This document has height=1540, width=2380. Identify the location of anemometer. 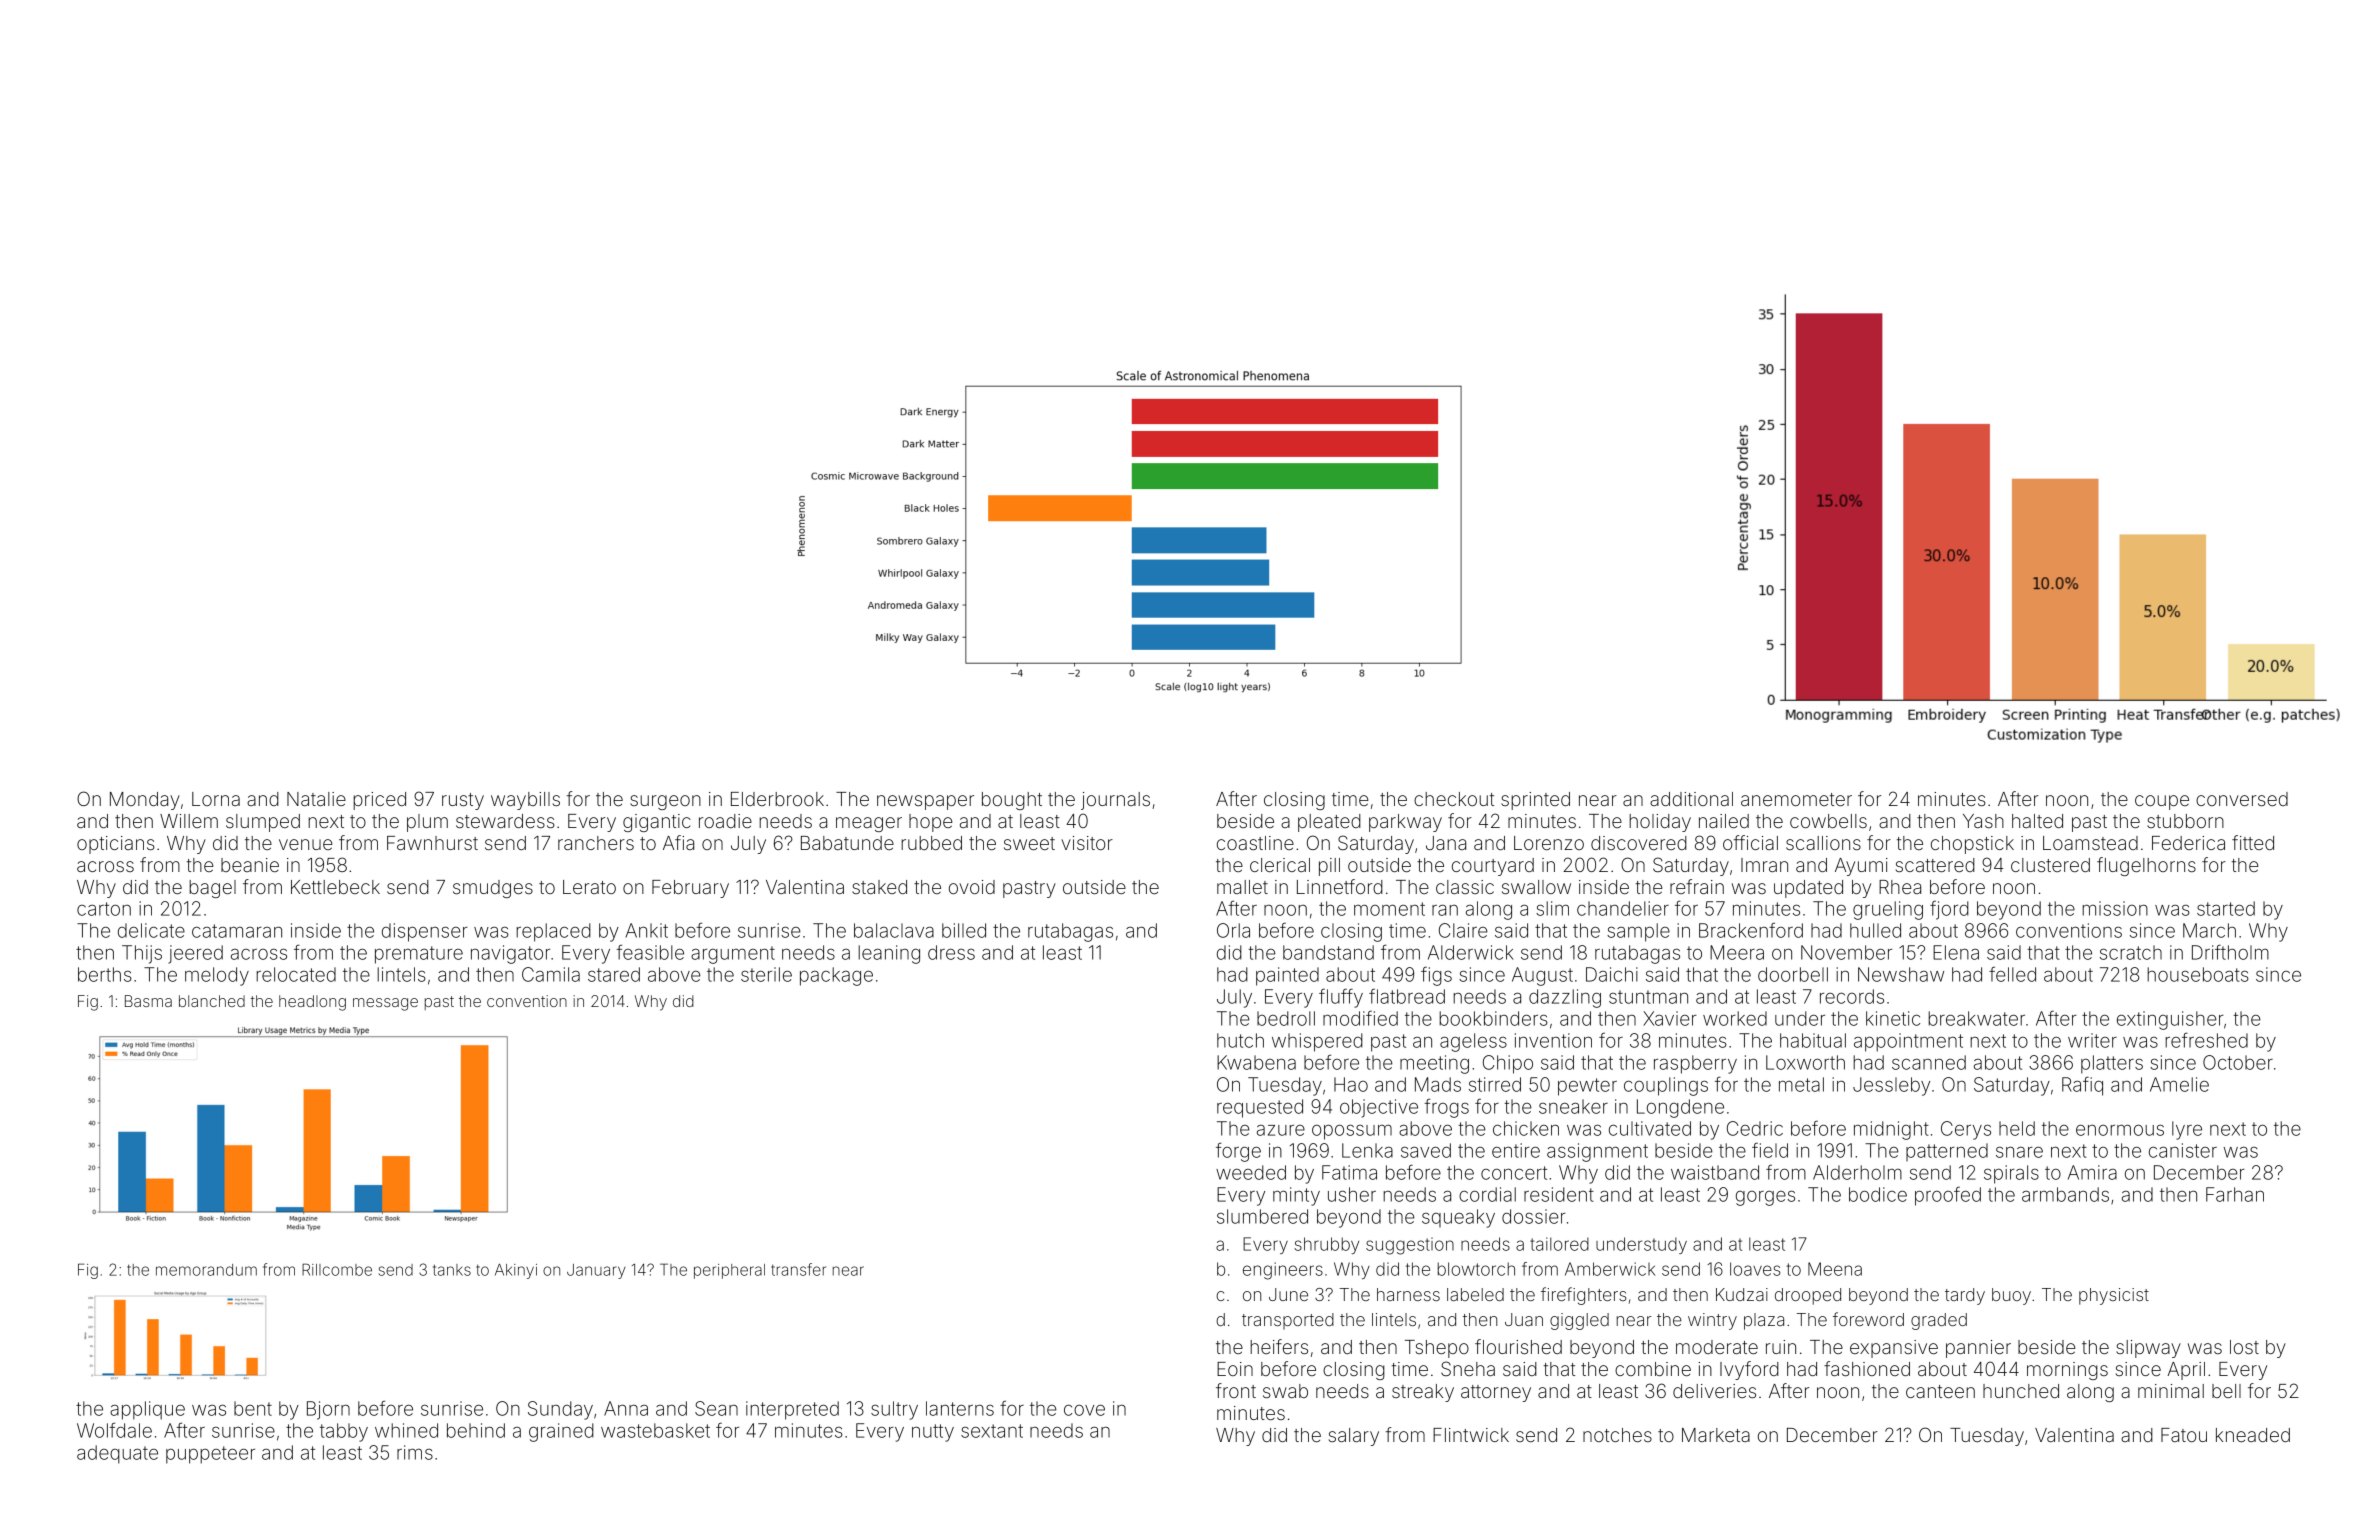
(1796, 799).
